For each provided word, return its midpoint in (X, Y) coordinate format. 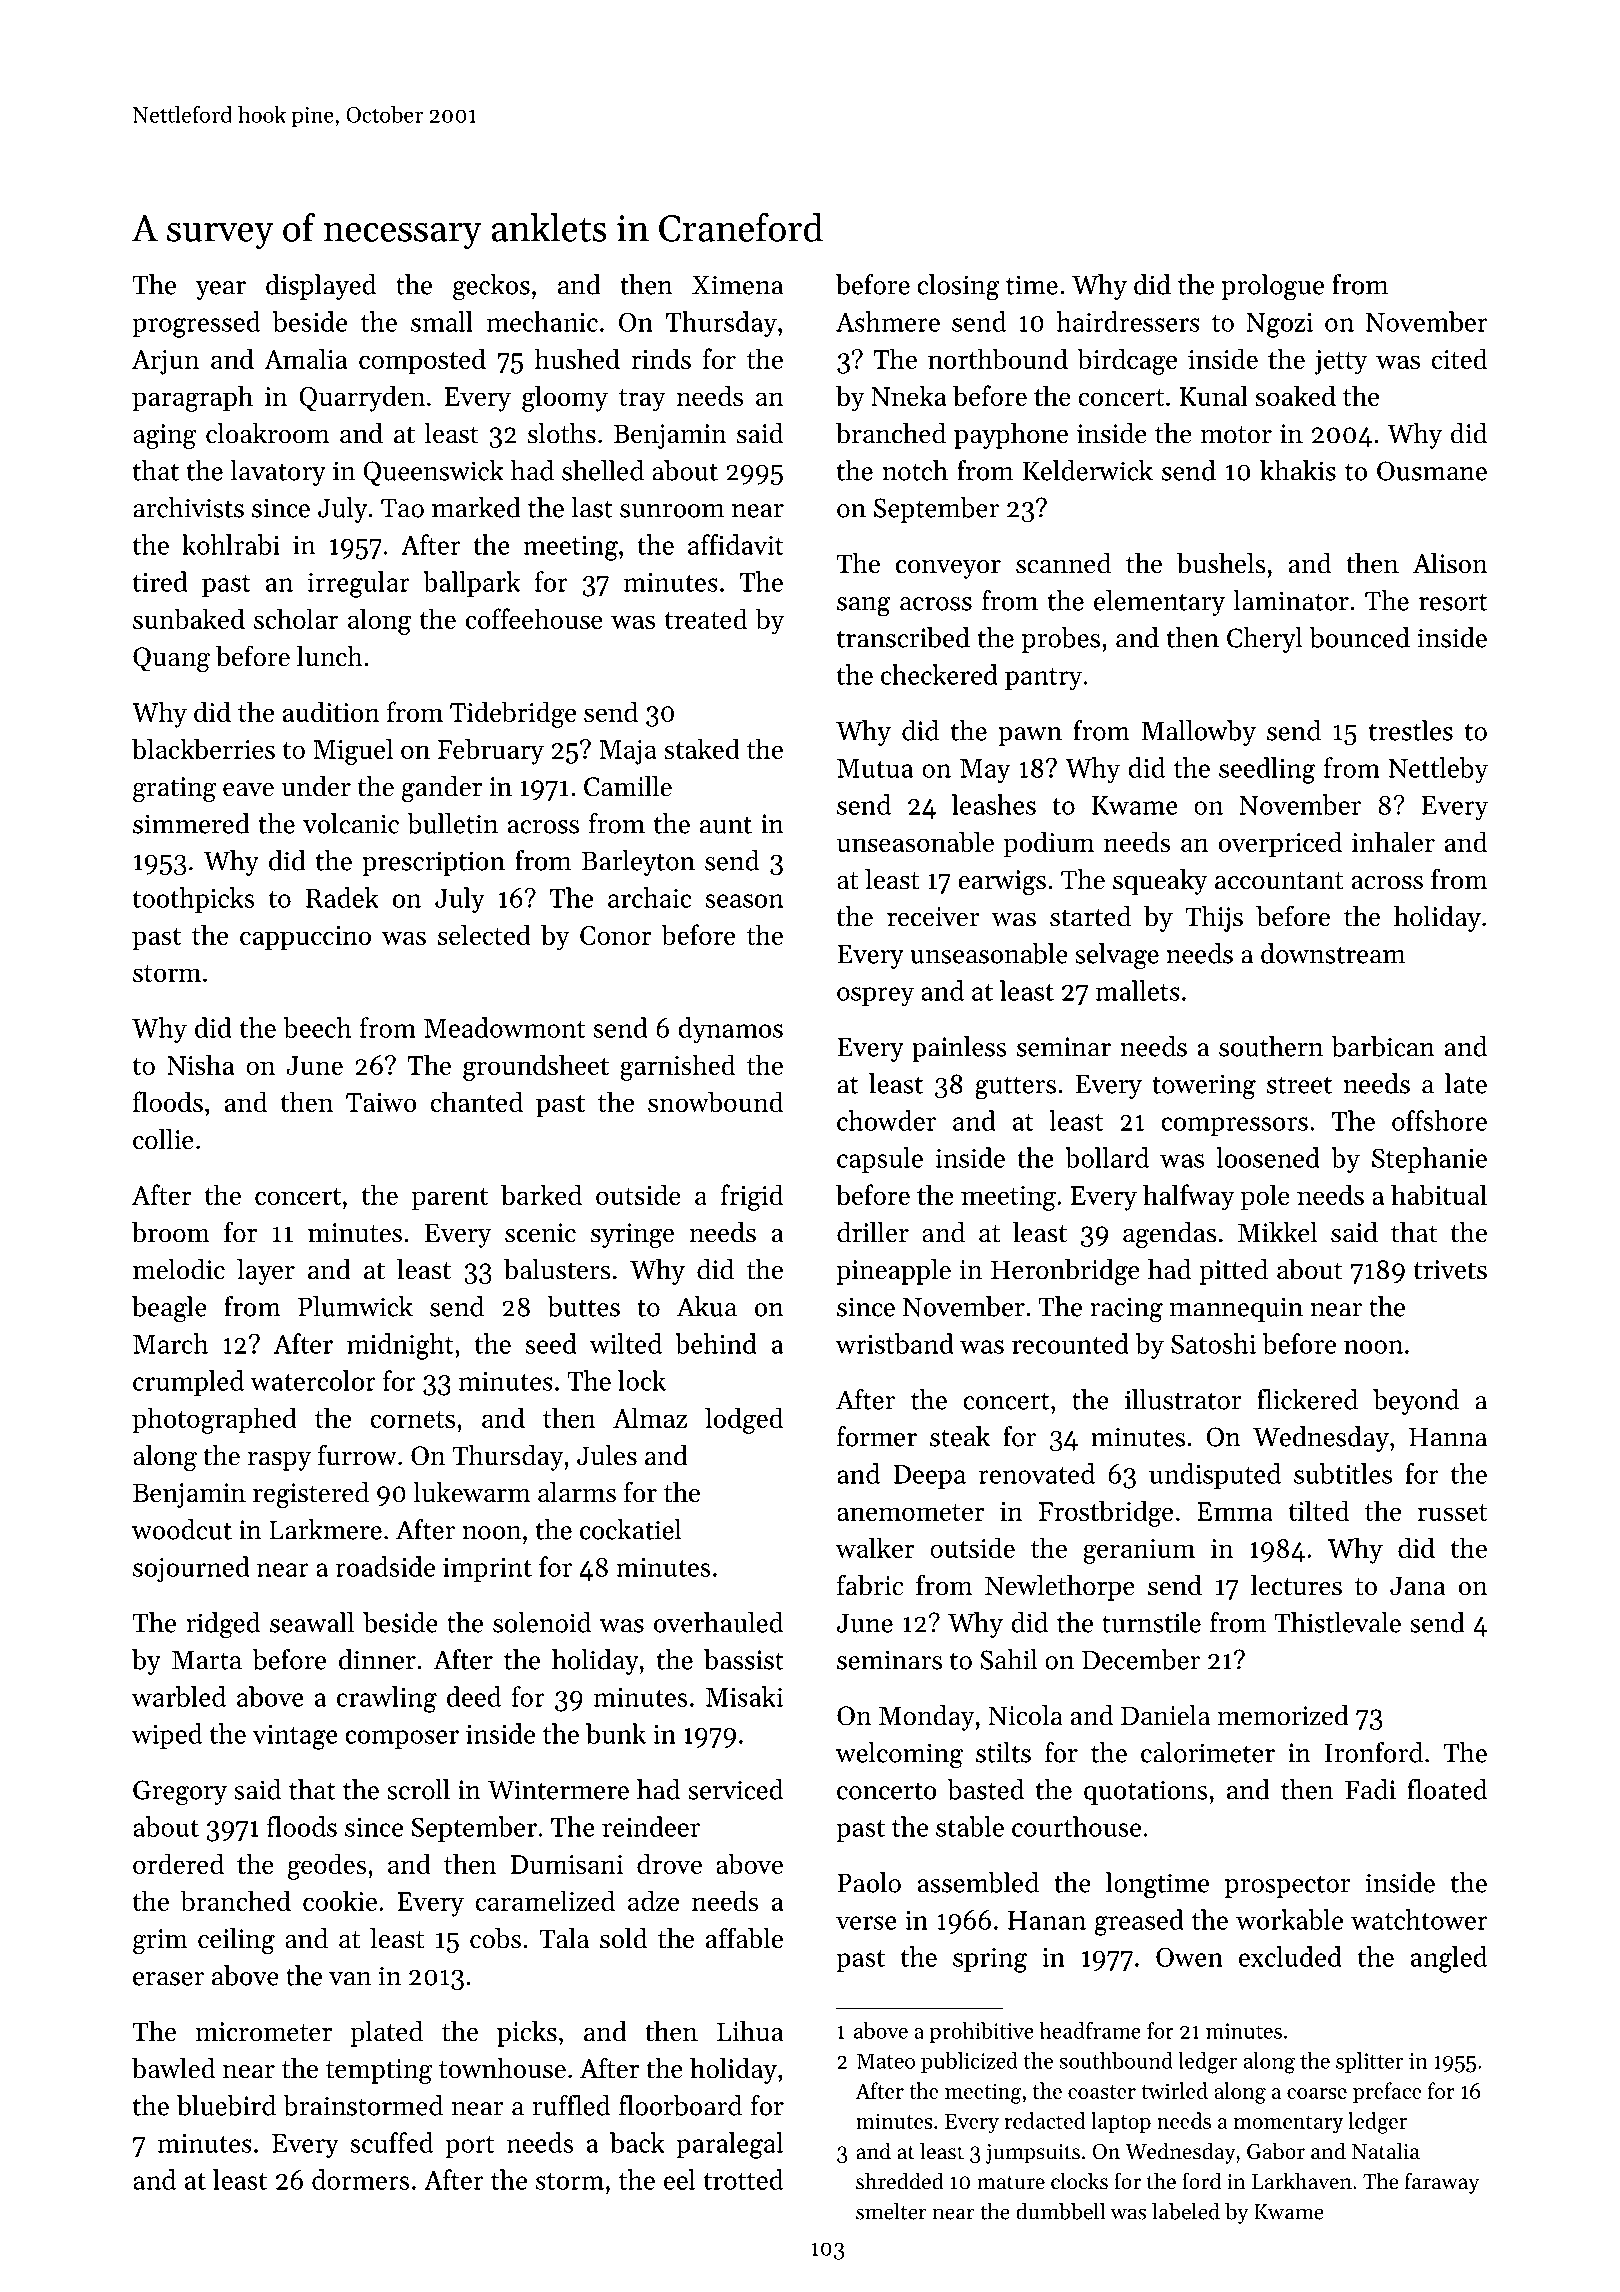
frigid (752, 1197)
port (469, 2147)
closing (958, 287)
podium (1048, 844)
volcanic (351, 823)
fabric (870, 1585)
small (442, 321)
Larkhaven (1302, 2181)
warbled (179, 1696)
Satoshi (1213, 1343)
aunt (726, 825)
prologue (1272, 287)
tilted (1318, 1510)
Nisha (200, 1064)
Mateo (886, 2061)
